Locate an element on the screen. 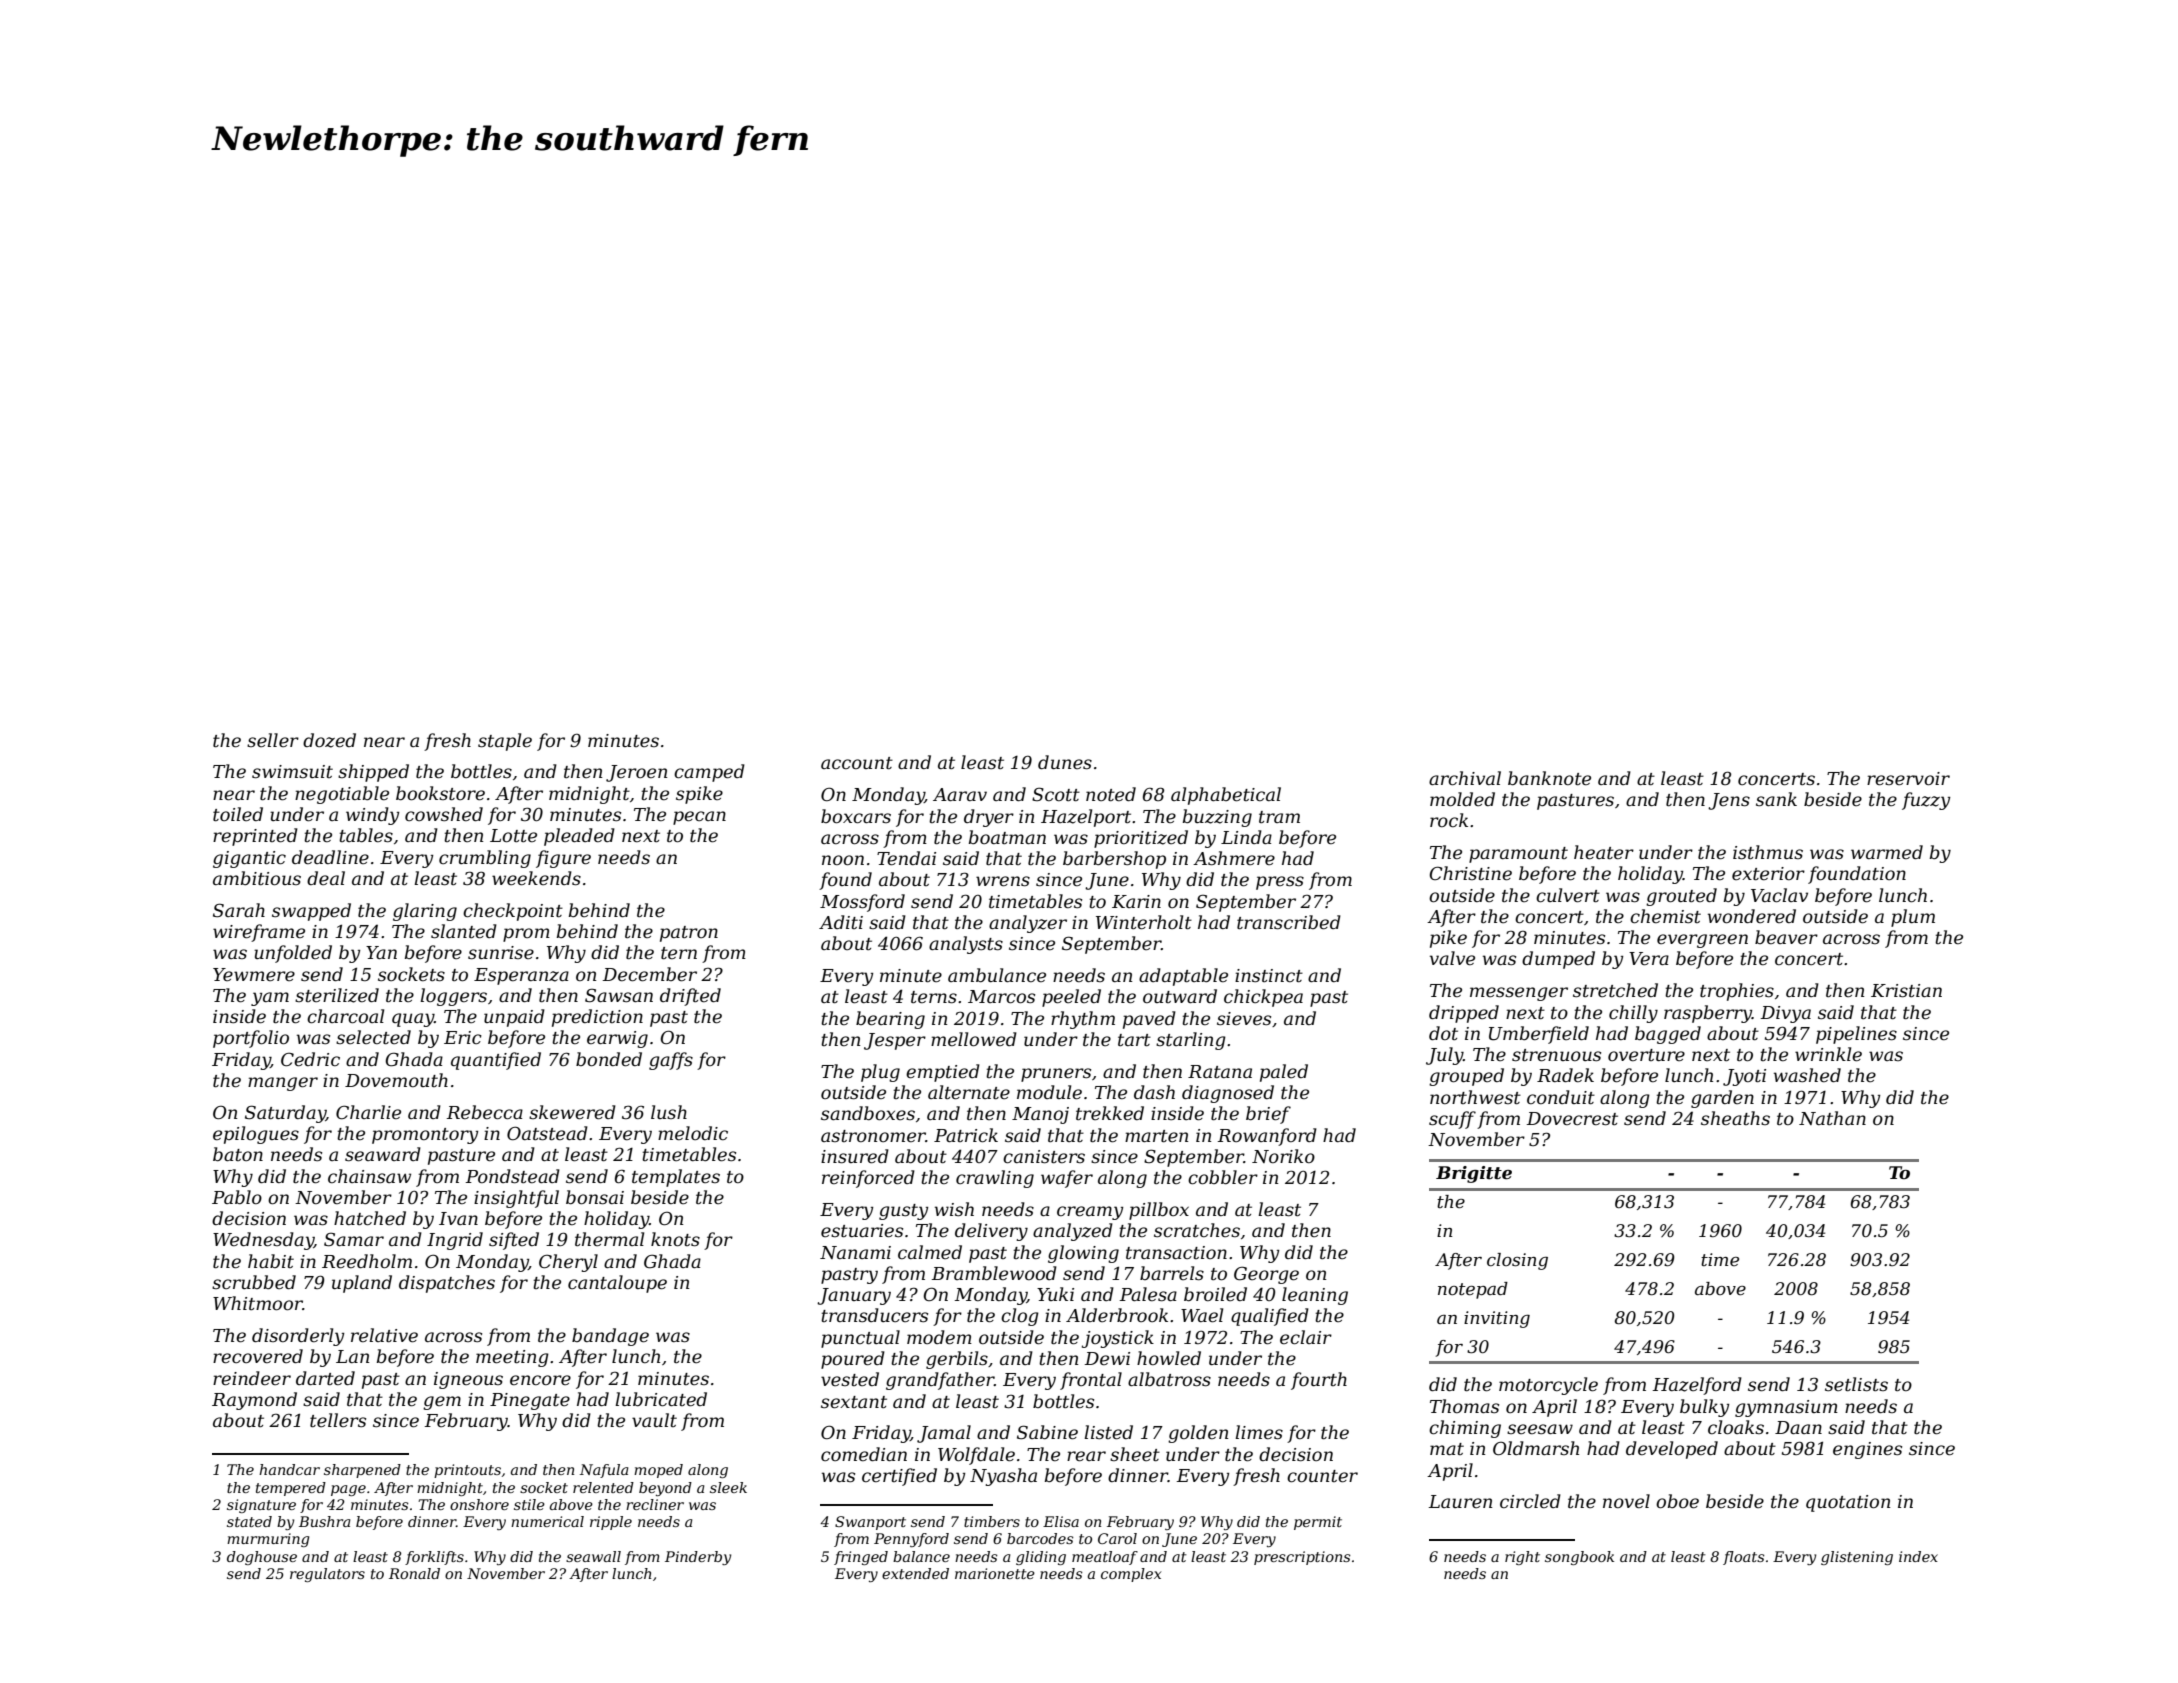 The height and width of the screenshot is (1683, 2178). glistening is located at coordinates (1857, 1558).
